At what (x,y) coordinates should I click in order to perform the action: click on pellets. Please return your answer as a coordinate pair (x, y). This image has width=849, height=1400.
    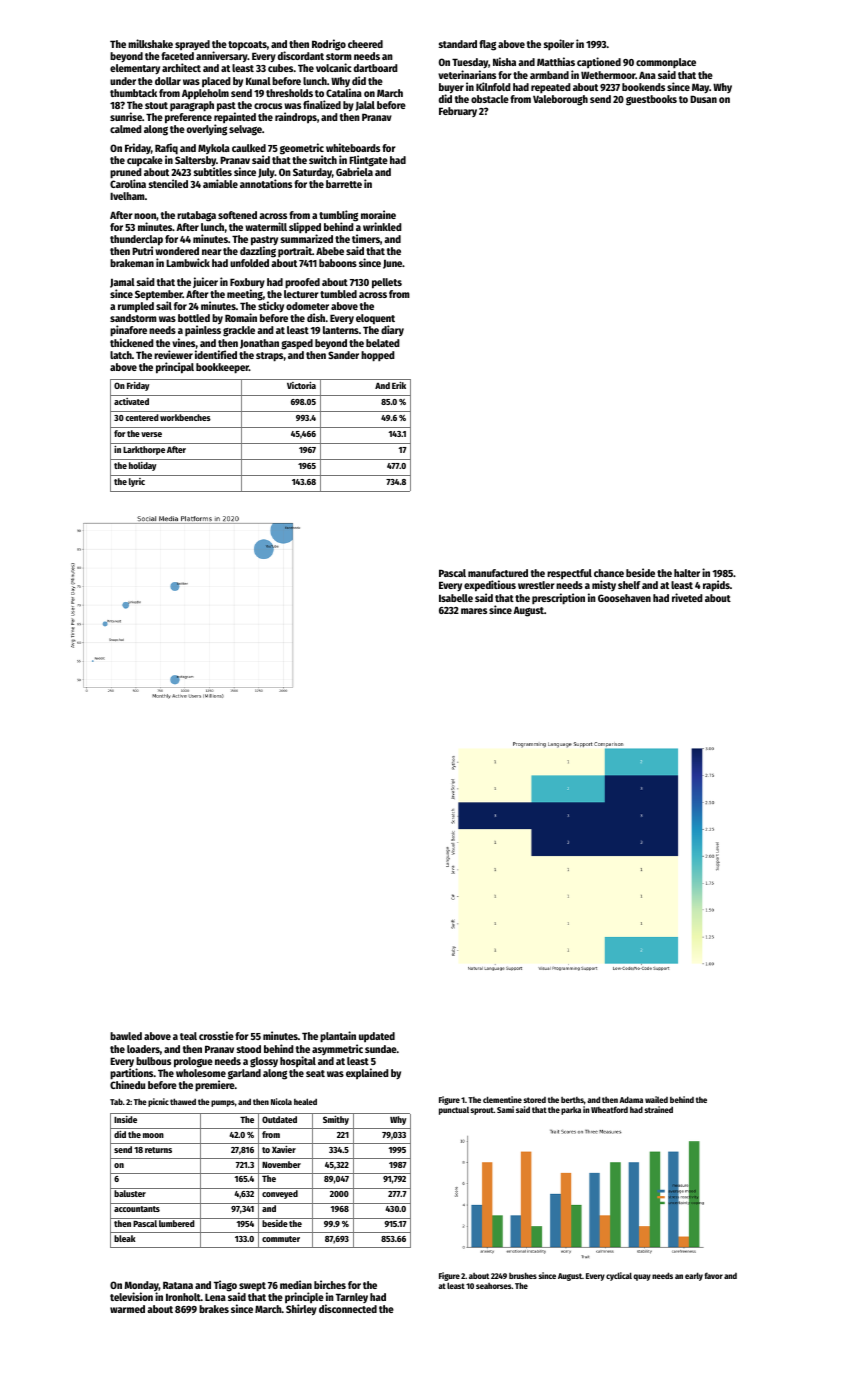
    Looking at the image, I should click on (387, 283).
